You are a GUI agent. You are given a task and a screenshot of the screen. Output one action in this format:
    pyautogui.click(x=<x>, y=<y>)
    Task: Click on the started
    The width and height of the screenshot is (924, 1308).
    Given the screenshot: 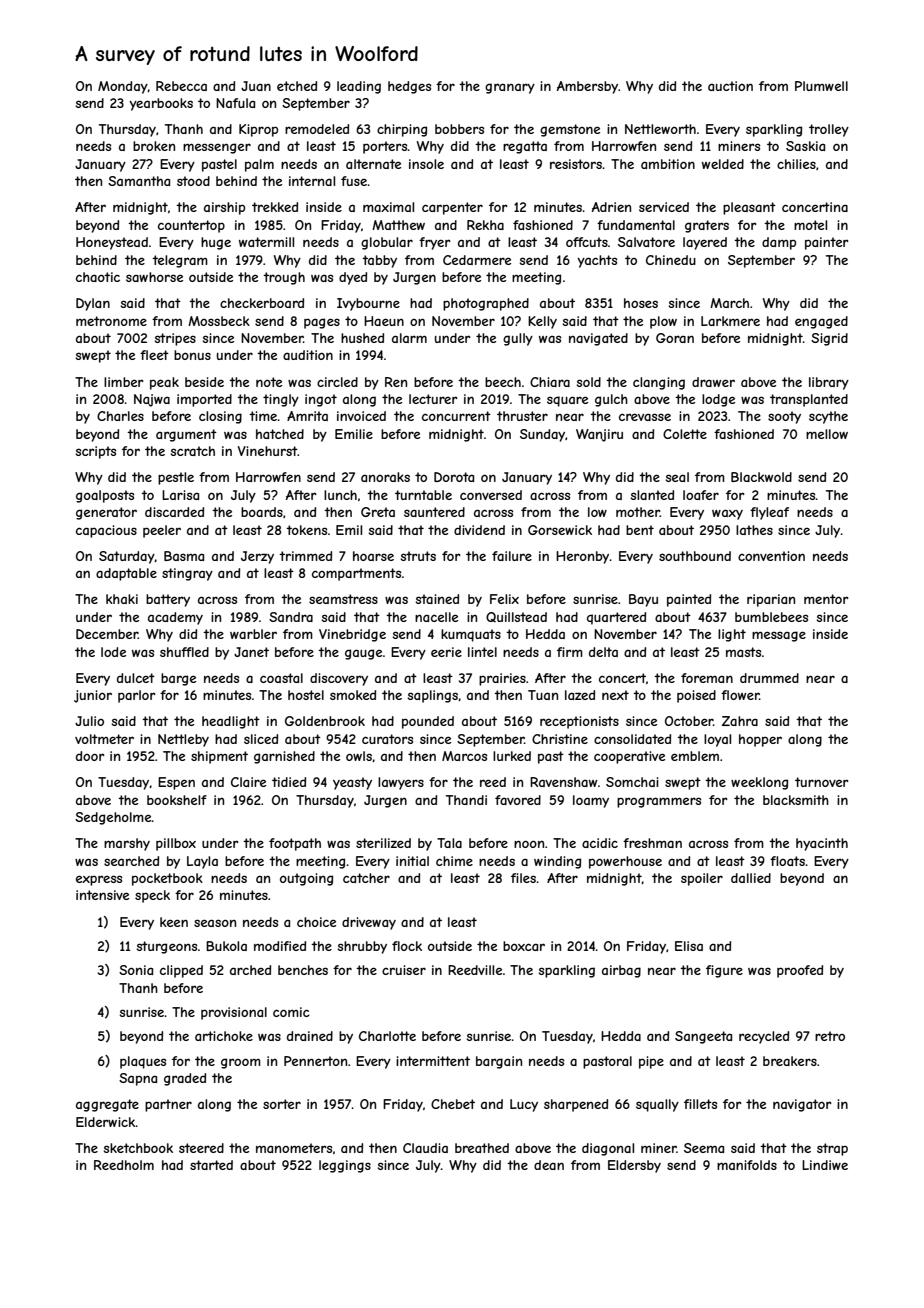 What is the action you would take?
    pyautogui.click(x=211, y=1165)
